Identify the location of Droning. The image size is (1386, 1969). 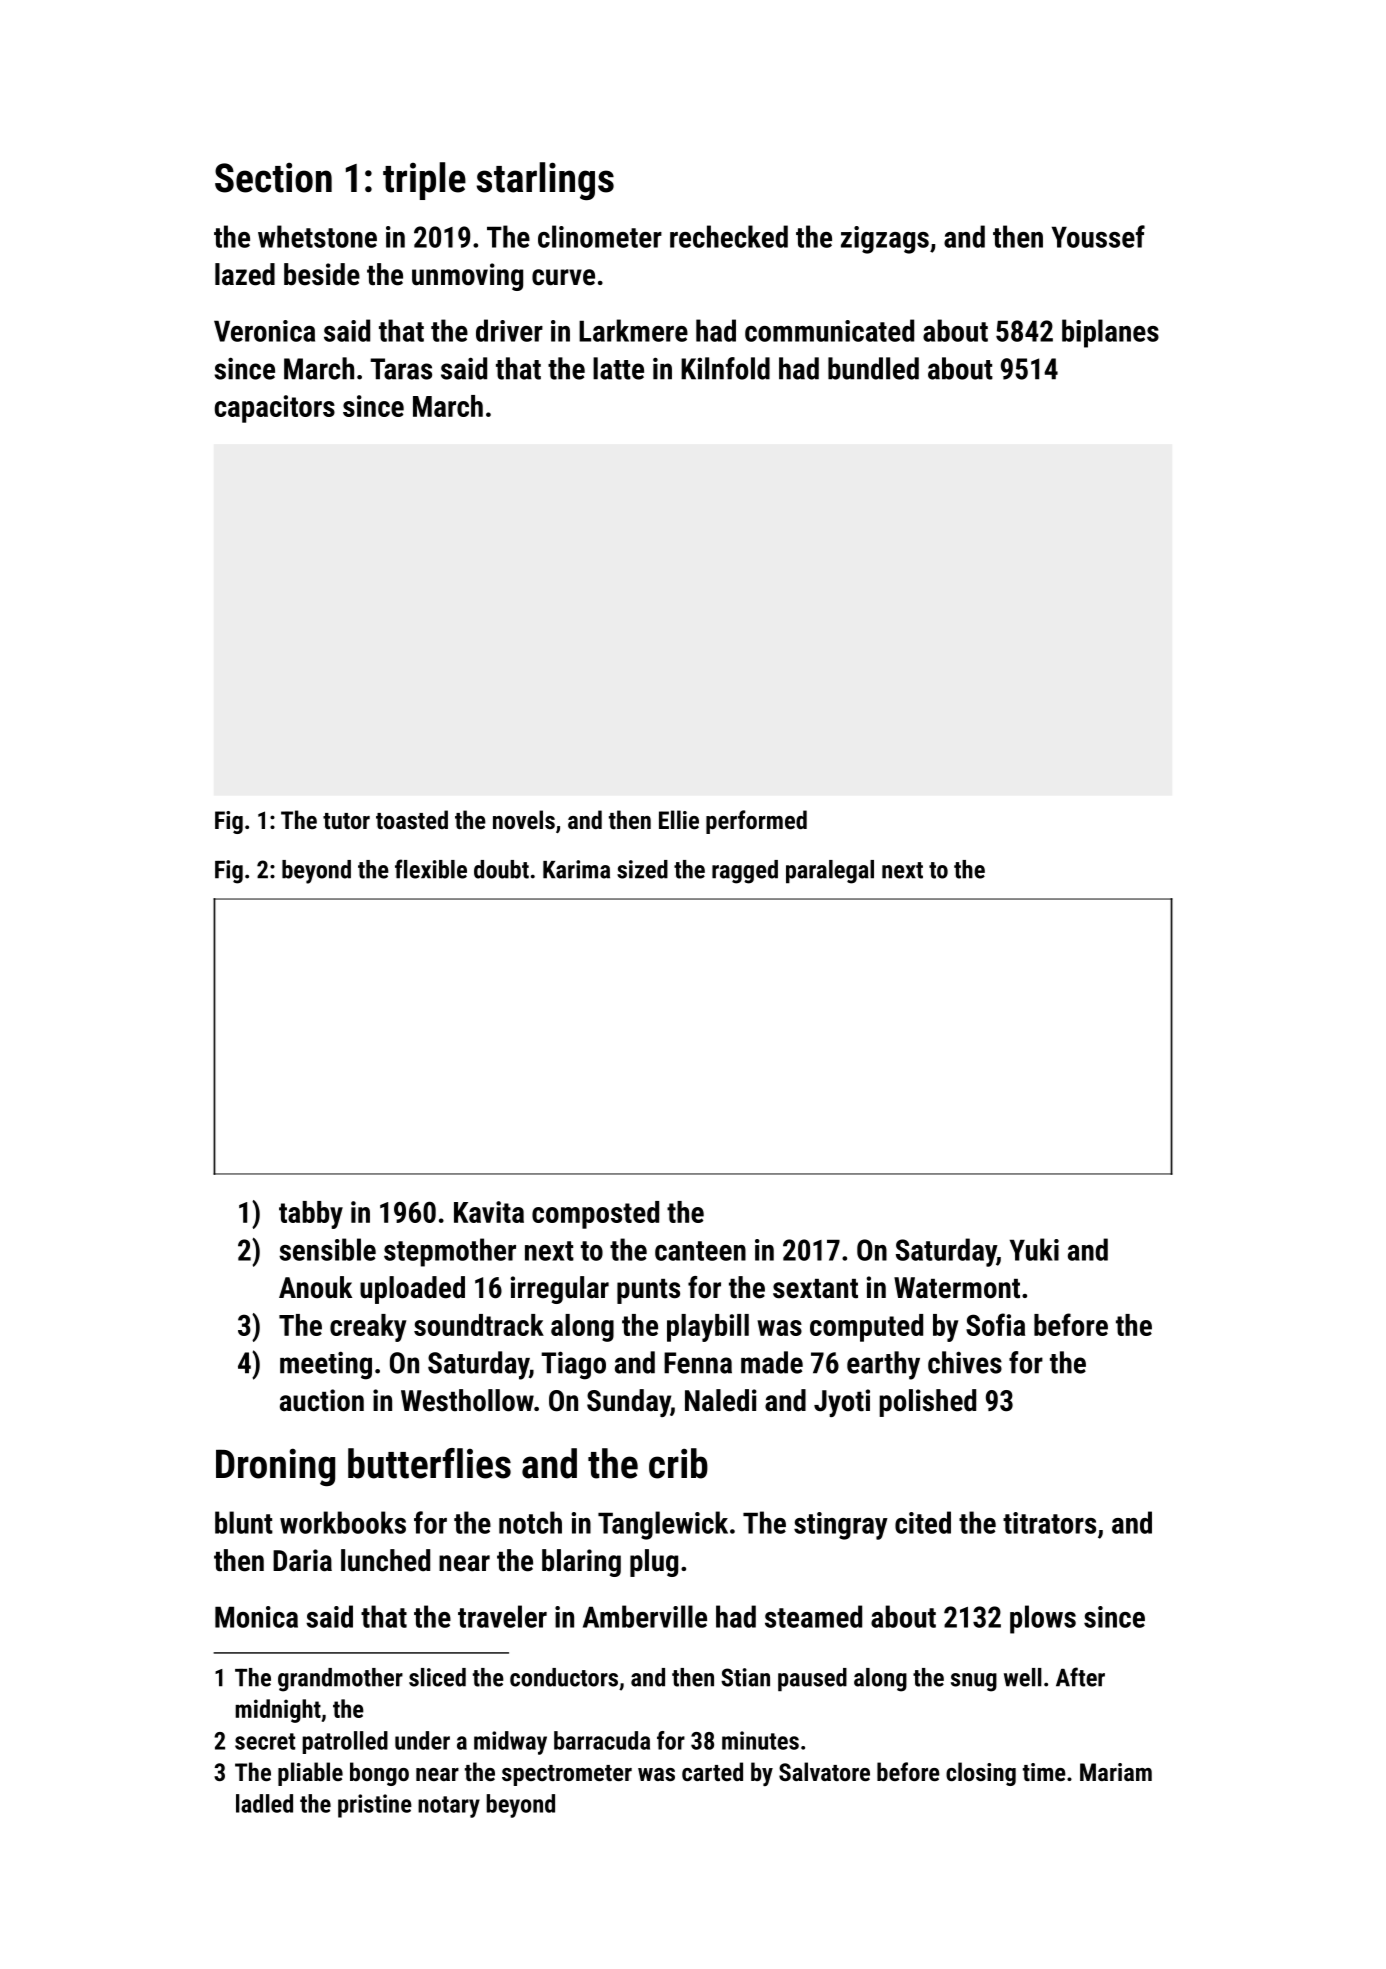
(275, 1467).
